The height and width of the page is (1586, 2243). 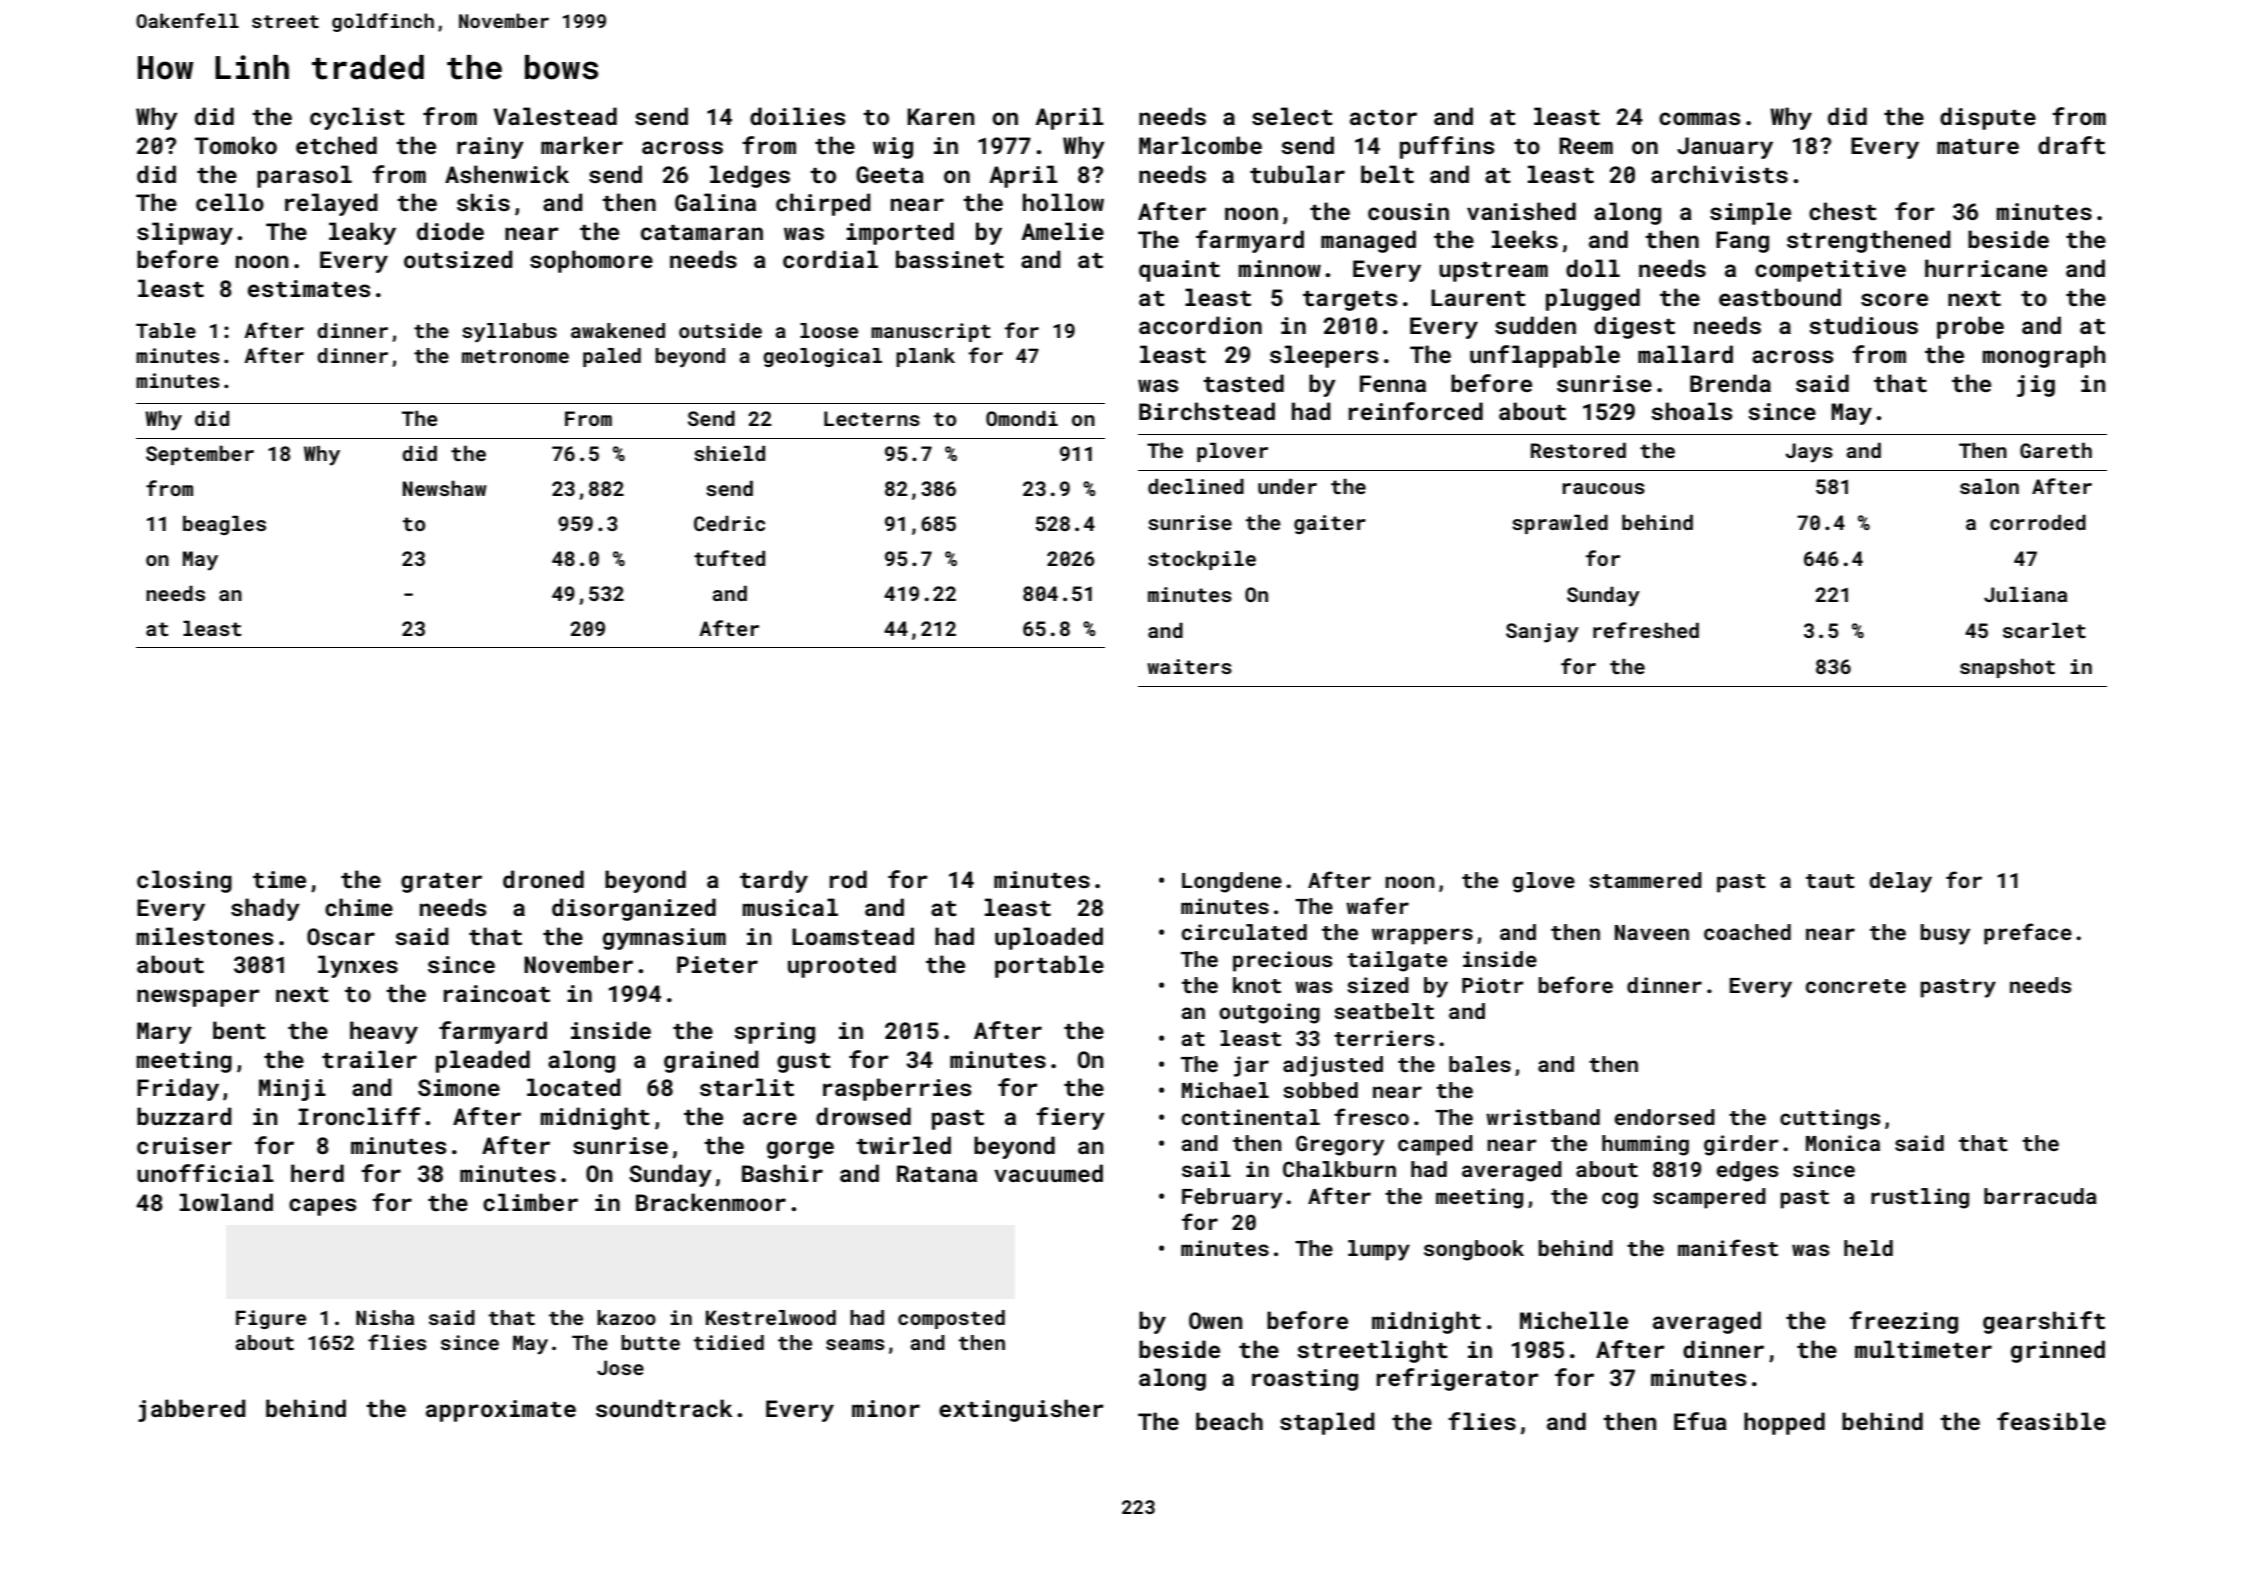 I want to click on seams, so click(x=855, y=1344).
